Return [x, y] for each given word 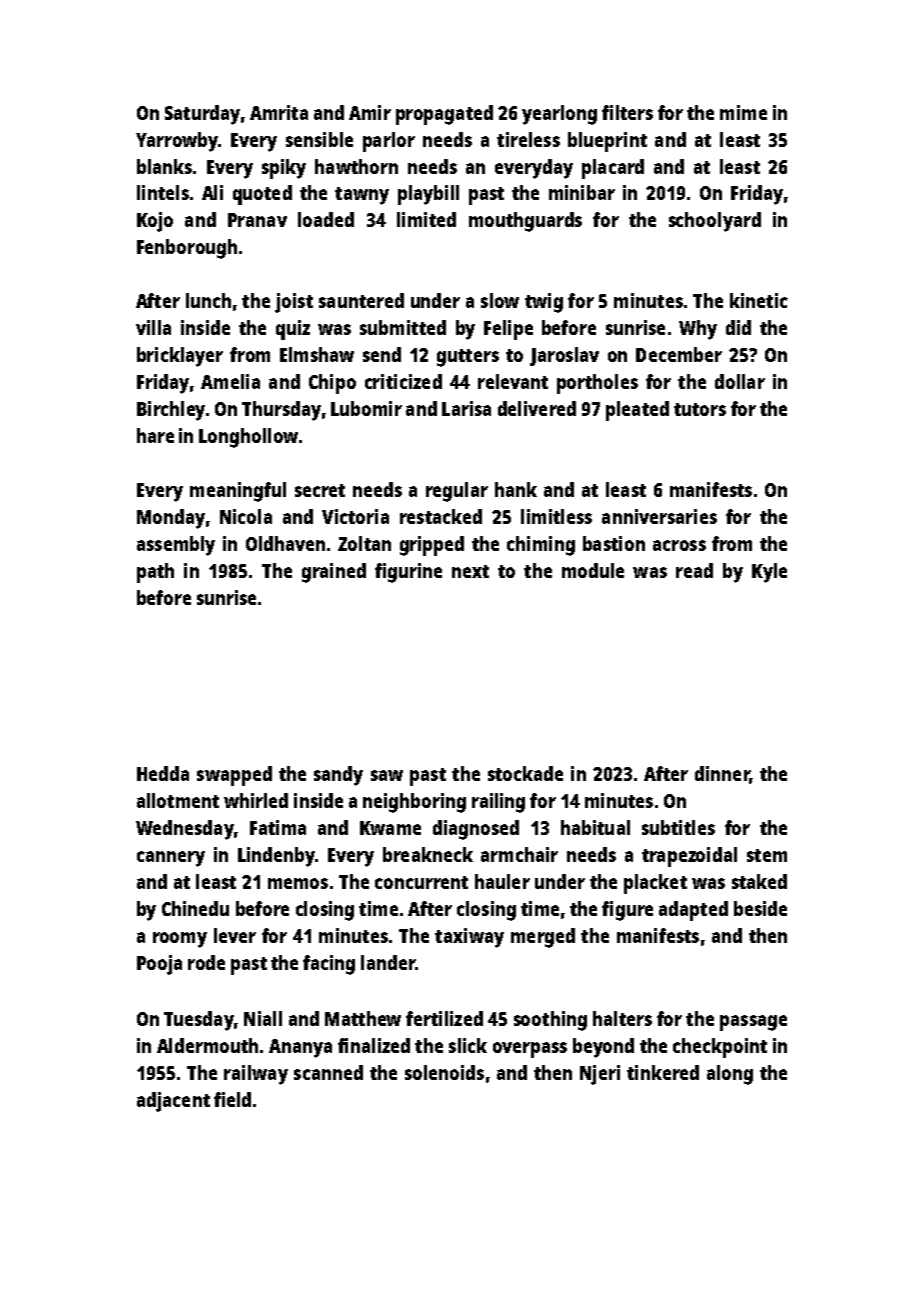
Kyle [769, 573]
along [730, 1075]
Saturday [202, 115]
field [232, 1099]
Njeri [600, 1075]
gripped [432, 546]
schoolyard [715, 222]
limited [426, 219]
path [155, 573]
